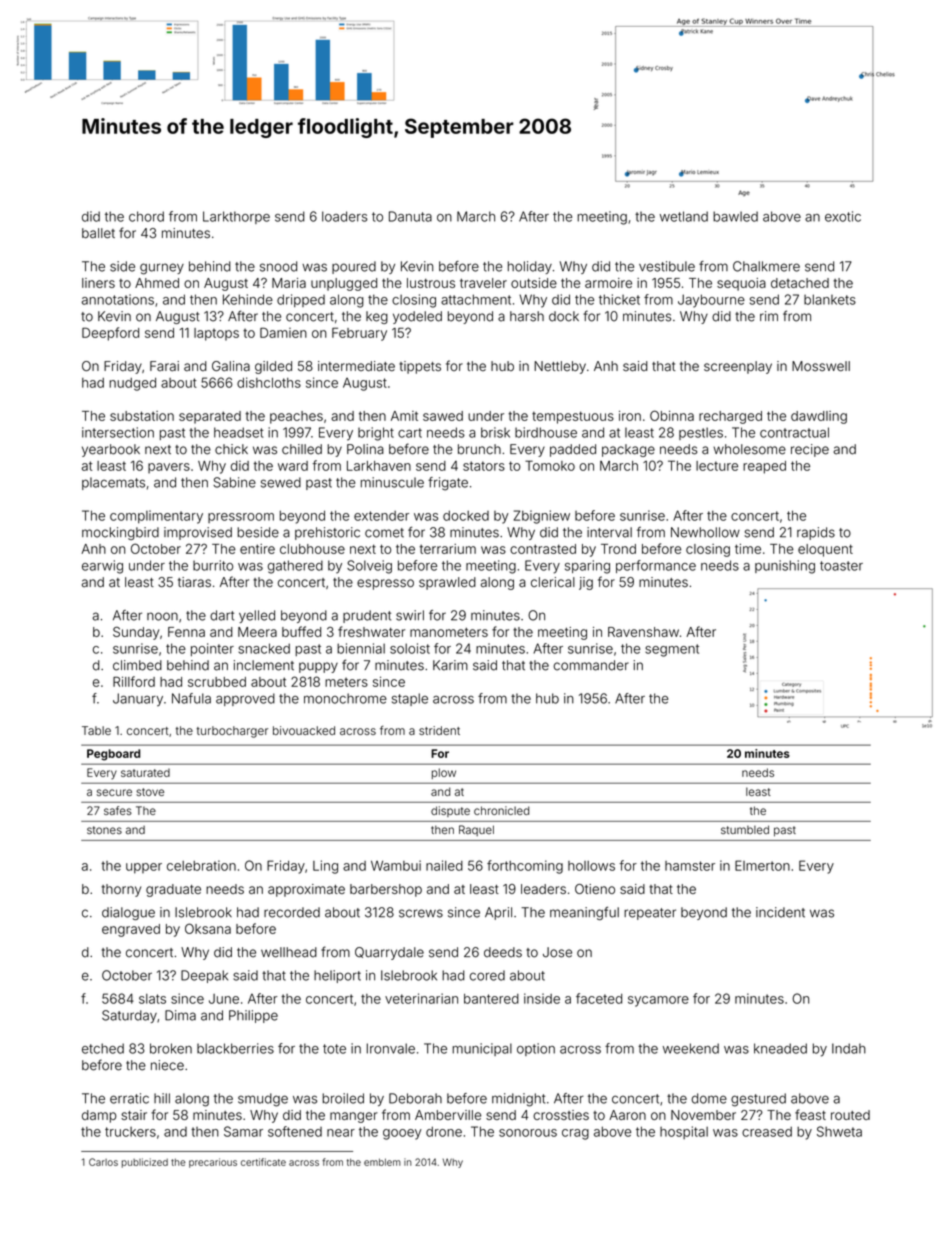  Describe the element at coordinates (417, 317) in the image. I see `yodeled` at that location.
